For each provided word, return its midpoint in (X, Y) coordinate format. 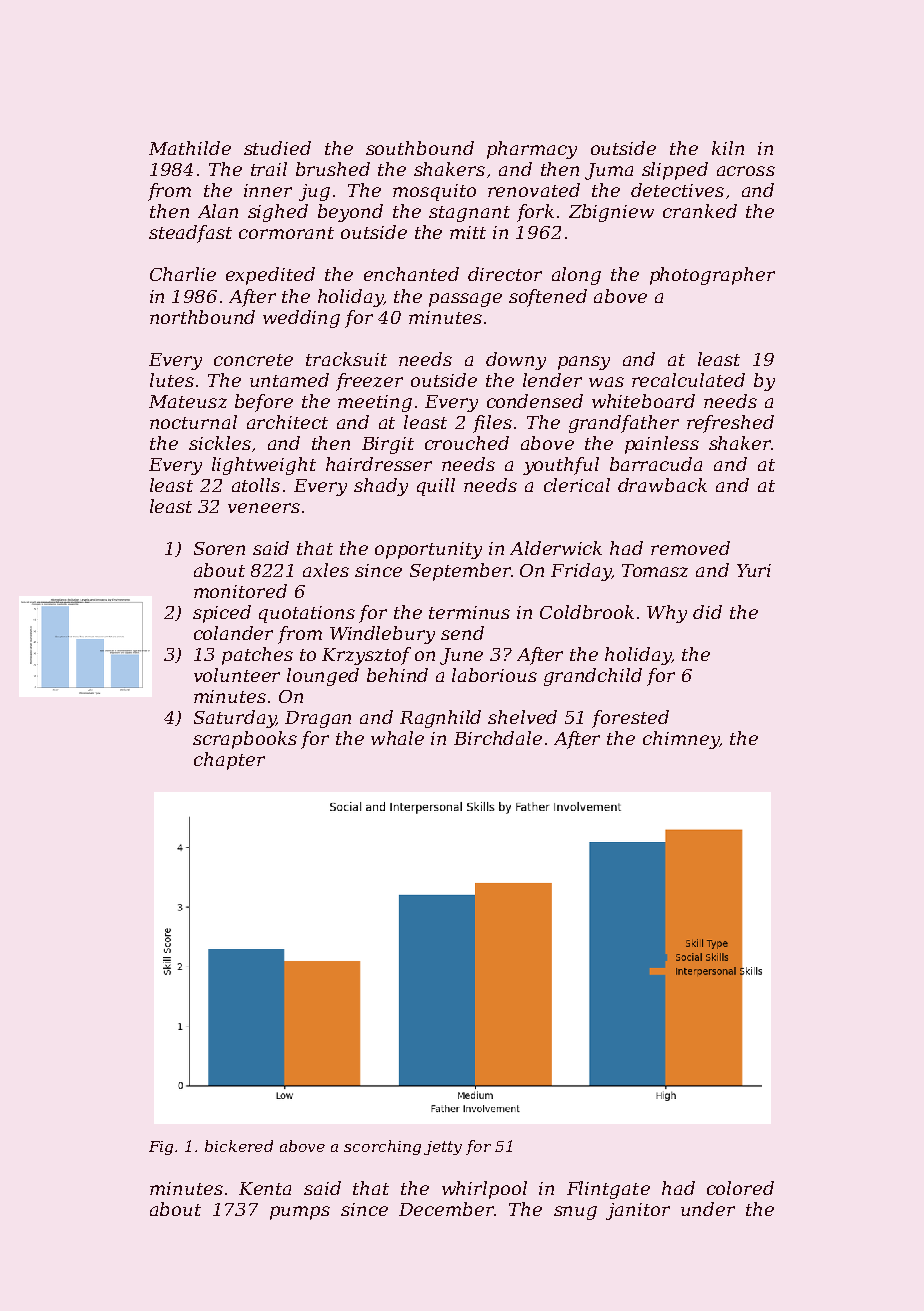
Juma (609, 171)
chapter (229, 761)
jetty (443, 1148)
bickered (239, 1146)
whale (397, 738)
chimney (681, 740)
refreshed (730, 424)
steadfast (190, 234)
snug (575, 1213)
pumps (300, 1213)
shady (381, 487)
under (708, 1209)
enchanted (411, 274)
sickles (220, 443)
